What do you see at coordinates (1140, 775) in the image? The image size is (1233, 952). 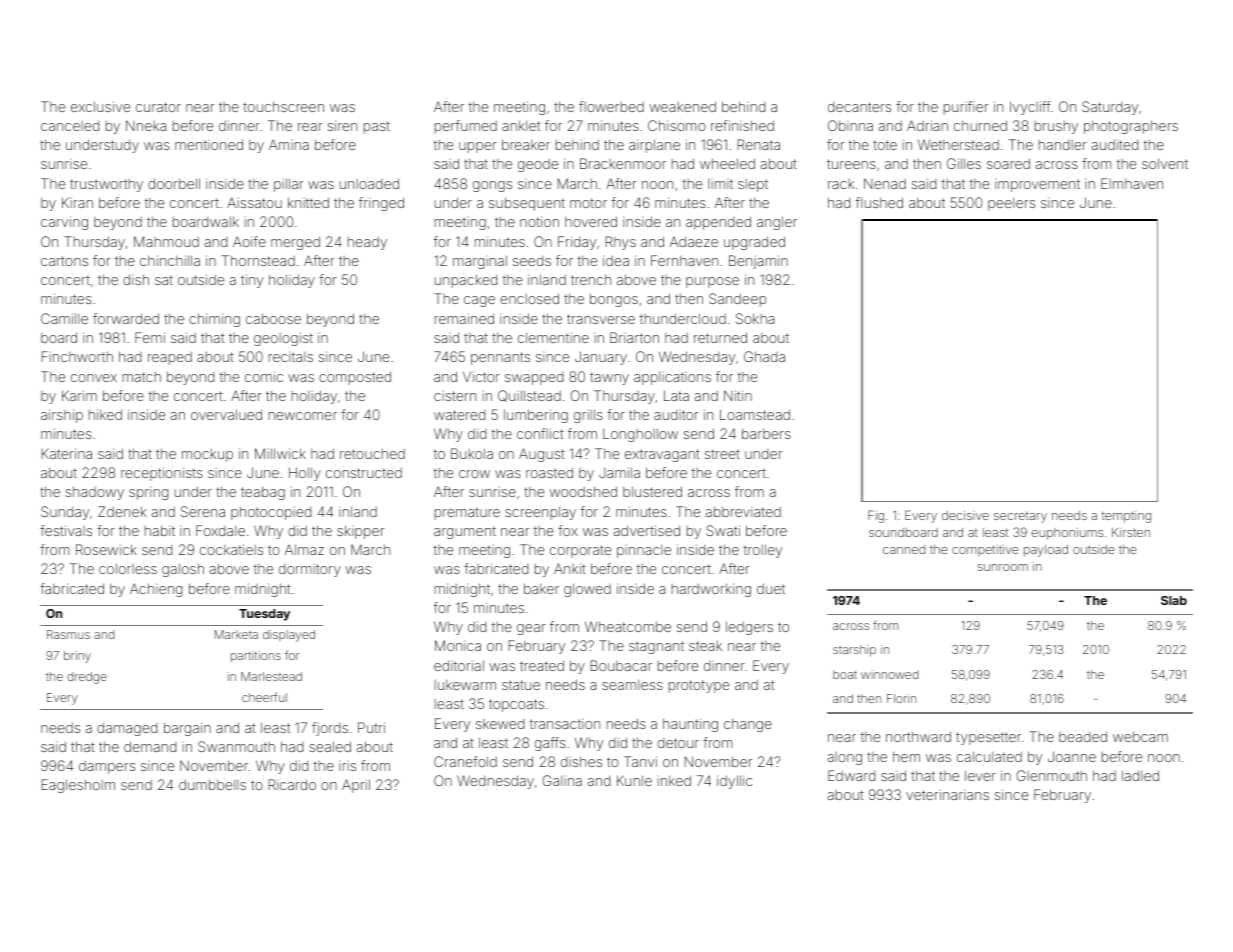 I see `ladled` at bounding box center [1140, 775].
